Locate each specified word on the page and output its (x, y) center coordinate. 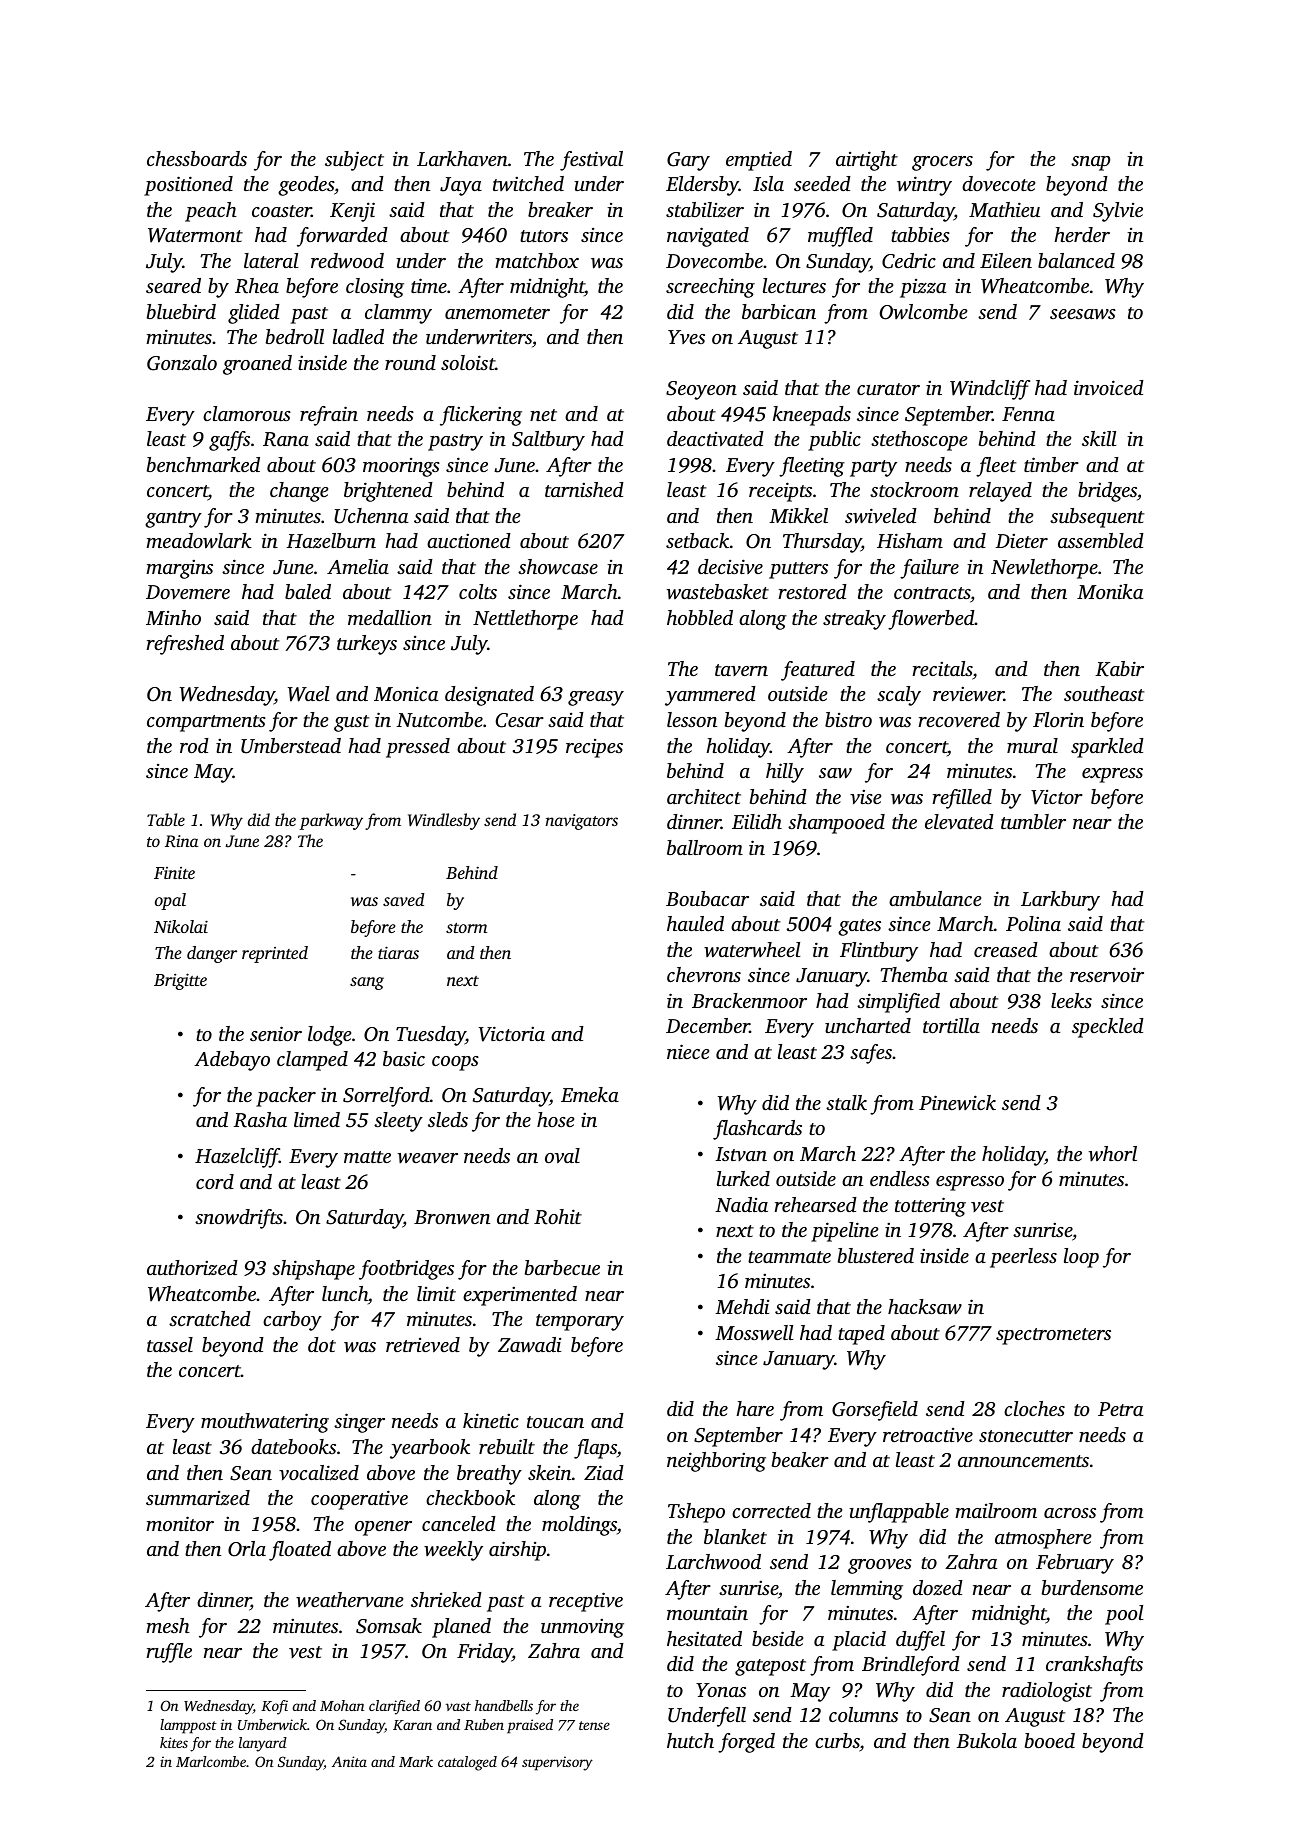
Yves (686, 337)
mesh (168, 1625)
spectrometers (1053, 1336)
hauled (695, 923)
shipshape (313, 1270)
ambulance (935, 898)
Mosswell (754, 1333)
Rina (181, 841)
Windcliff (990, 390)
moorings (401, 467)
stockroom (914, 489)
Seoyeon (701, 390)
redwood (347, 261)
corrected (771, 1510)
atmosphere (1043, 1539)
